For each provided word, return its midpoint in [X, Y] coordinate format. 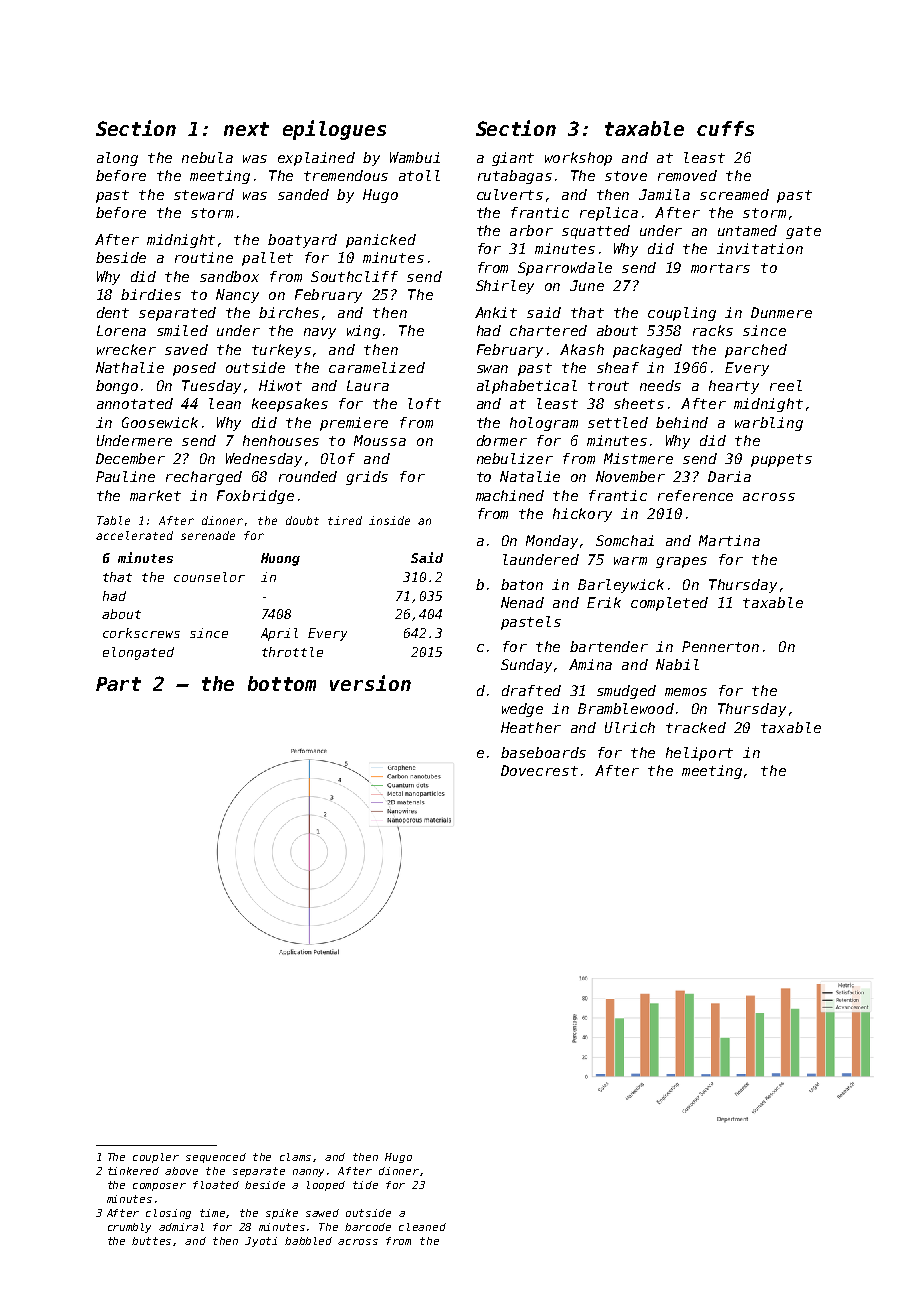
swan [492, 369]
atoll [419, 175]
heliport [699, 754]
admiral [181, 1227]
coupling [682, 314]
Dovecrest [539, 770]
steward [204, 194]
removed [687, 175]
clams [295, 1157]
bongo [117, 387]
